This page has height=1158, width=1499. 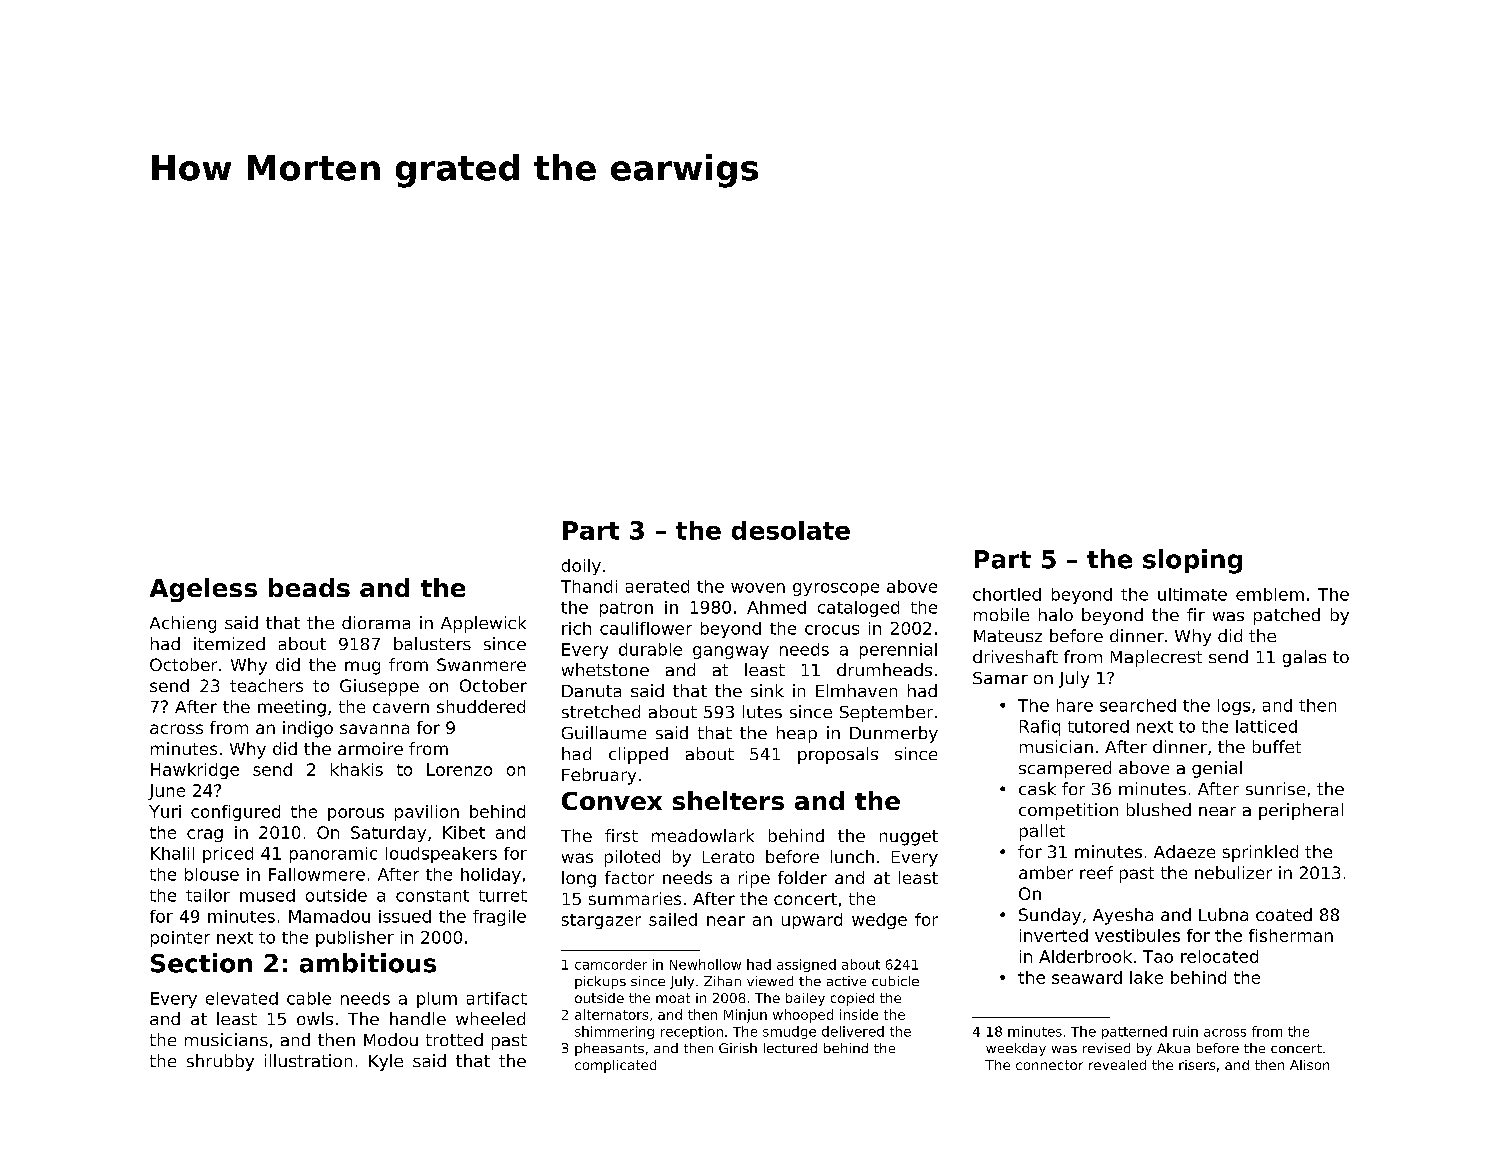 I want to click on perennial, so click(x=898, y=651).
